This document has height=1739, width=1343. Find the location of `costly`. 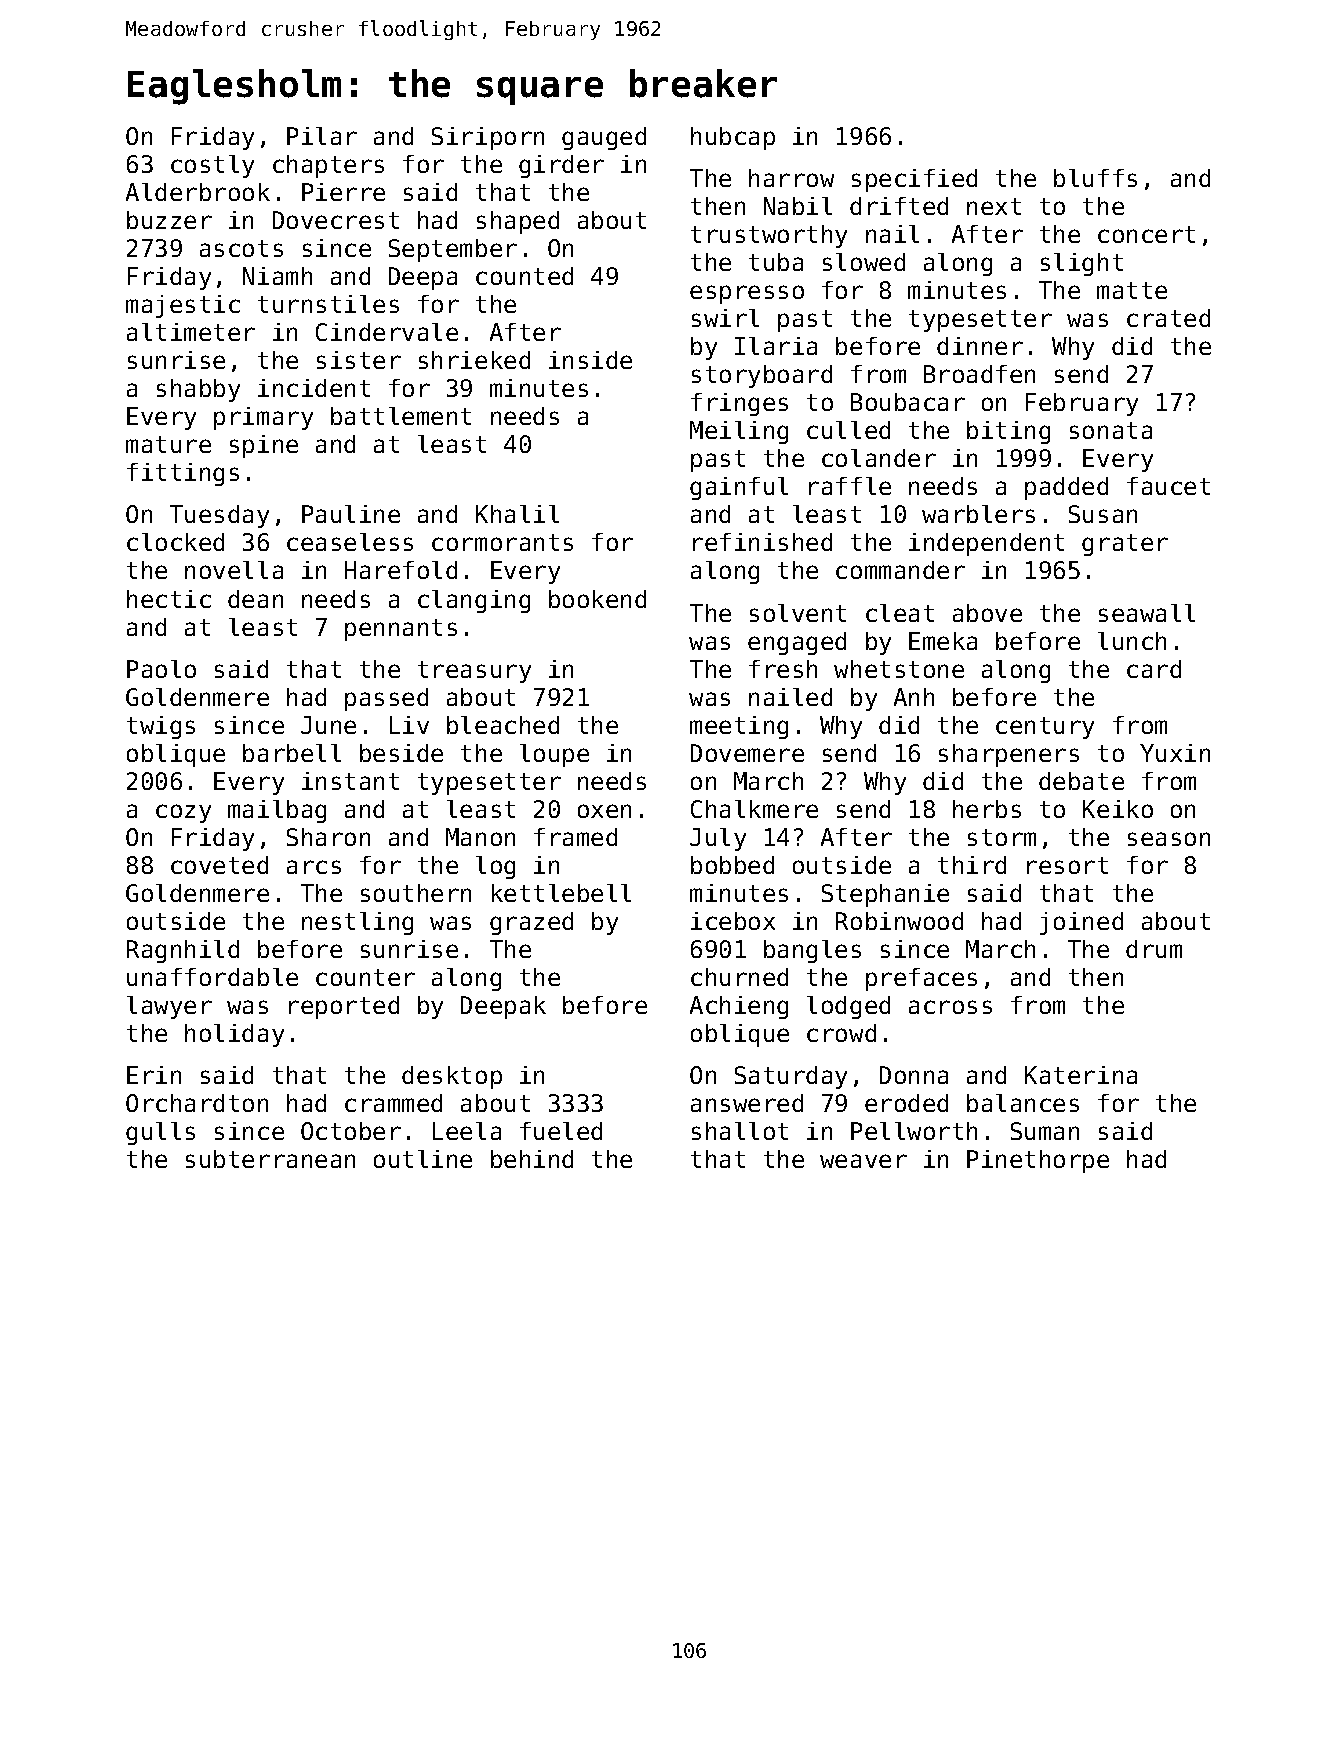

costly is located at coordinates (212, 166).
